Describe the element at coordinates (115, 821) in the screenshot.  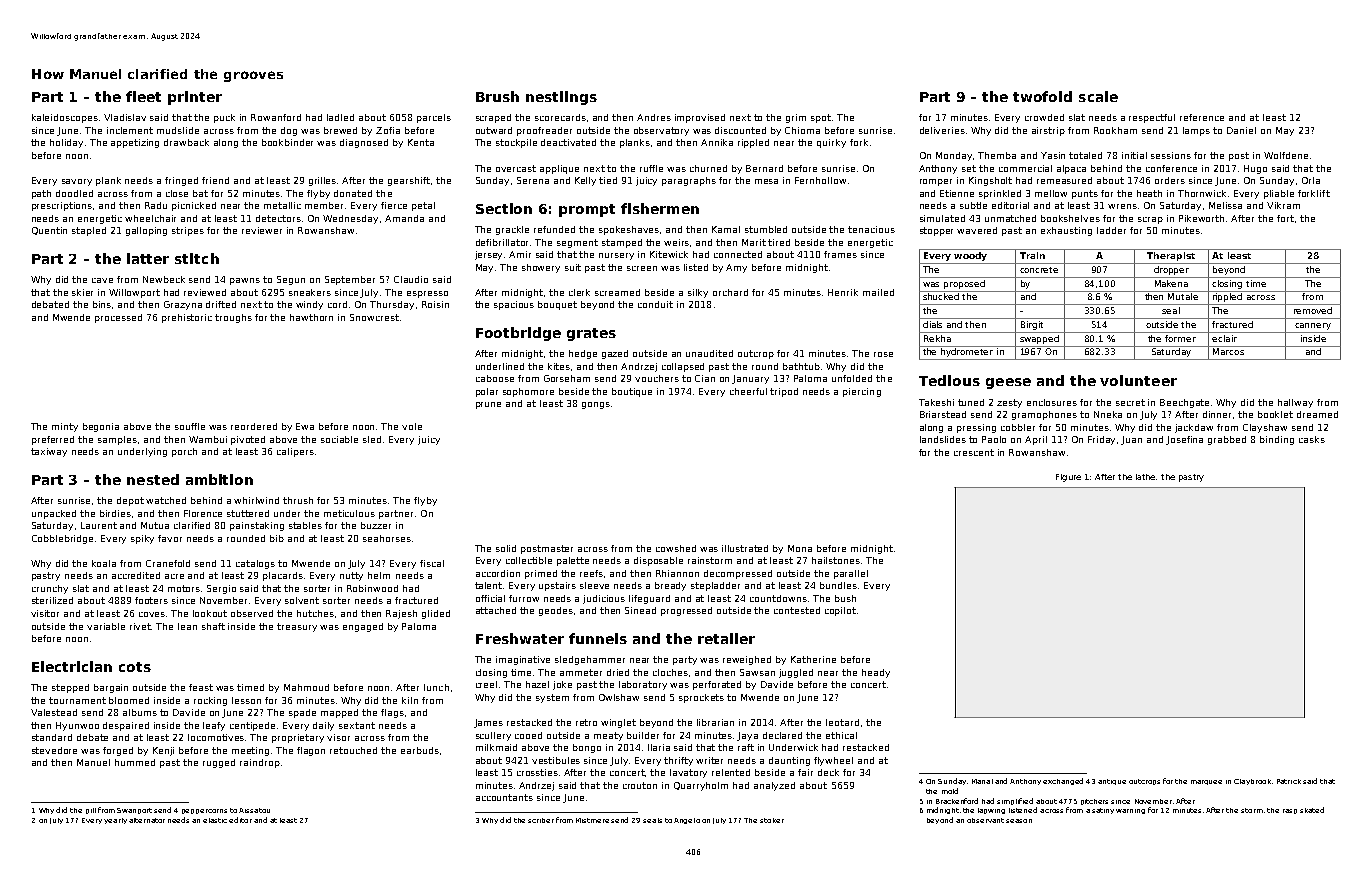
I see `yearly` at that location.
